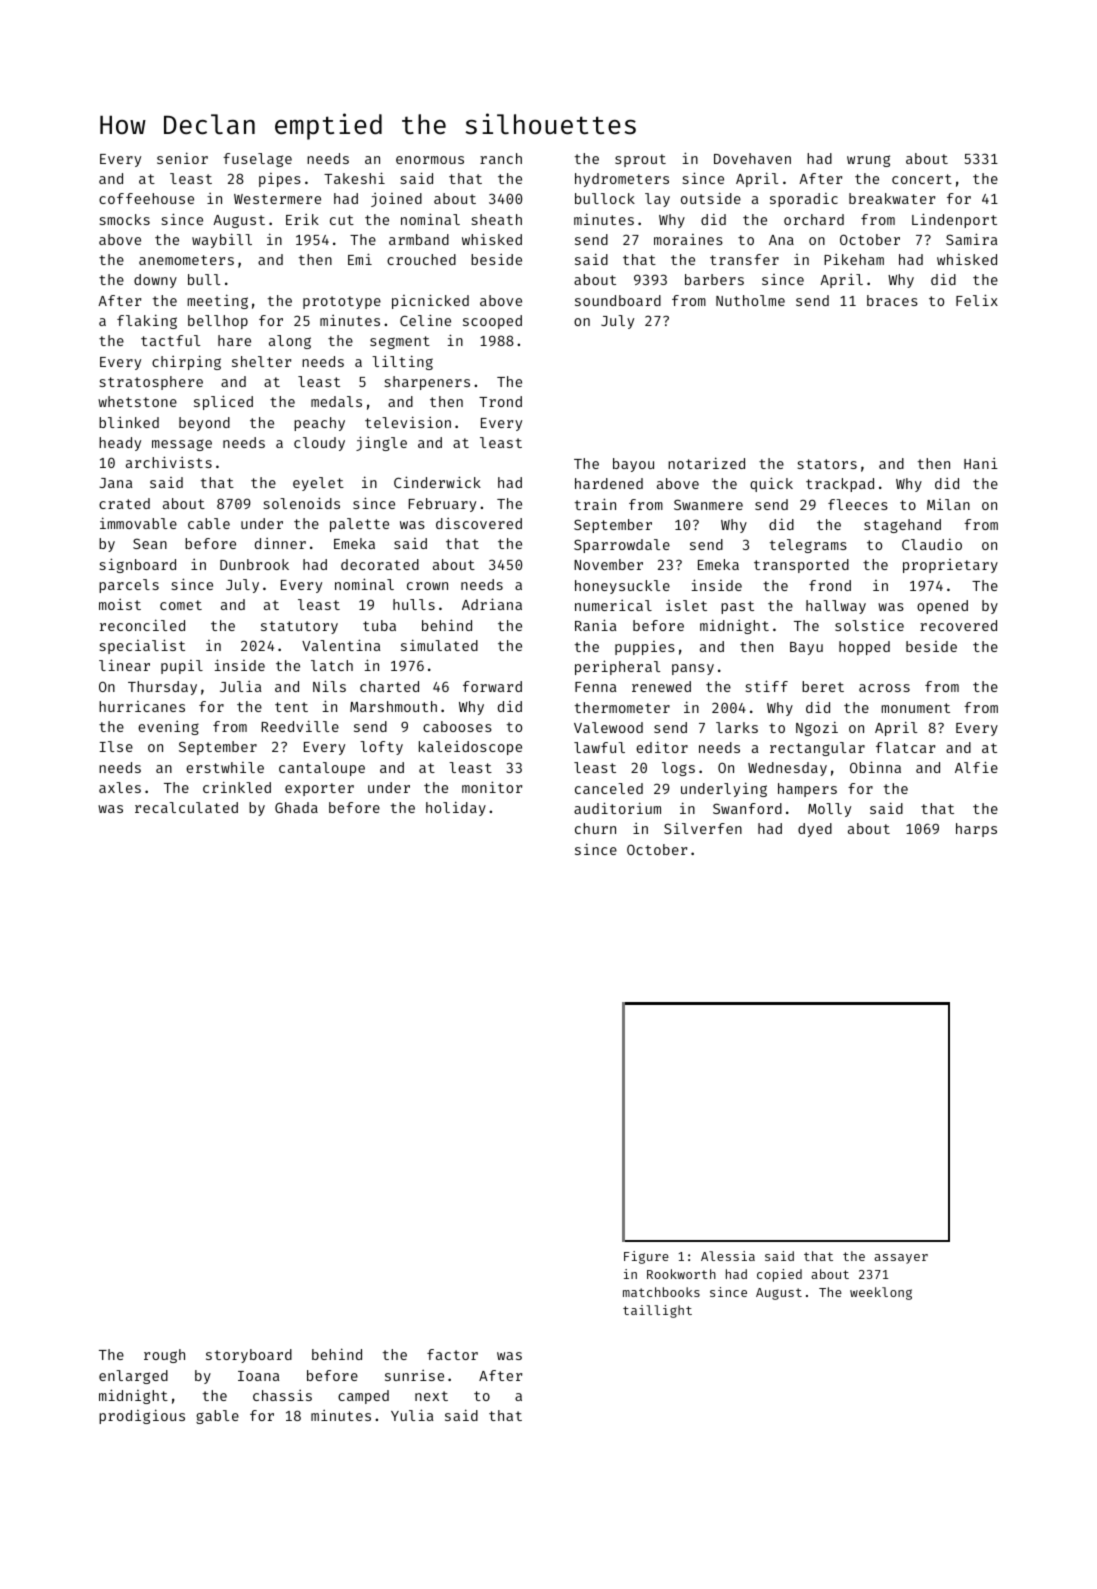 This screenshot has height=1589, width=1097. Describe the element at coordinates (257, 160) in the screenshot. I see `fuselage` at that location.
